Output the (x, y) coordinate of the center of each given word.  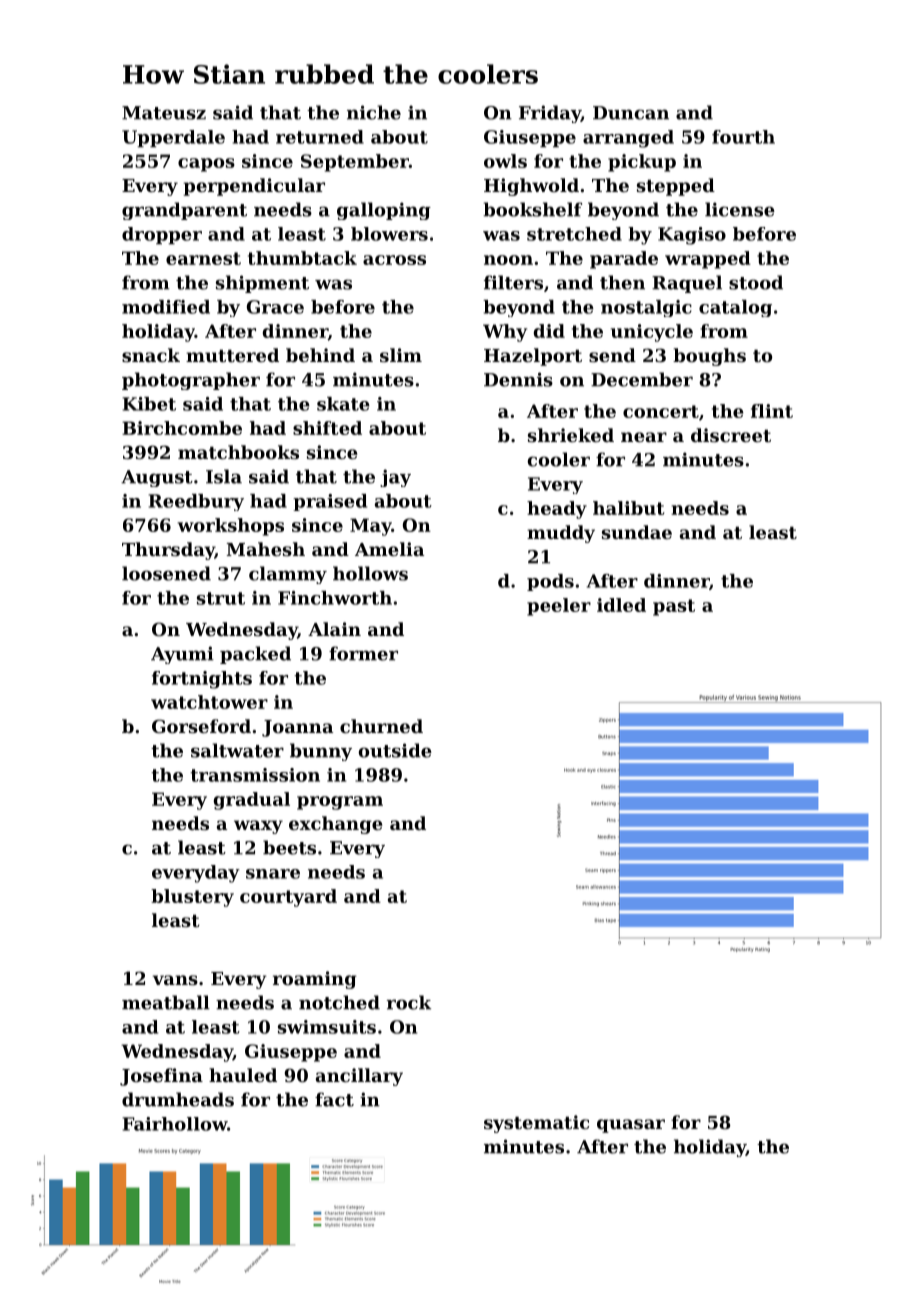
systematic (536, 1124)
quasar (631, 1126)
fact (334, 1099)
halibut (628, 508)
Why (505, 333)
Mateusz (164, 113)
